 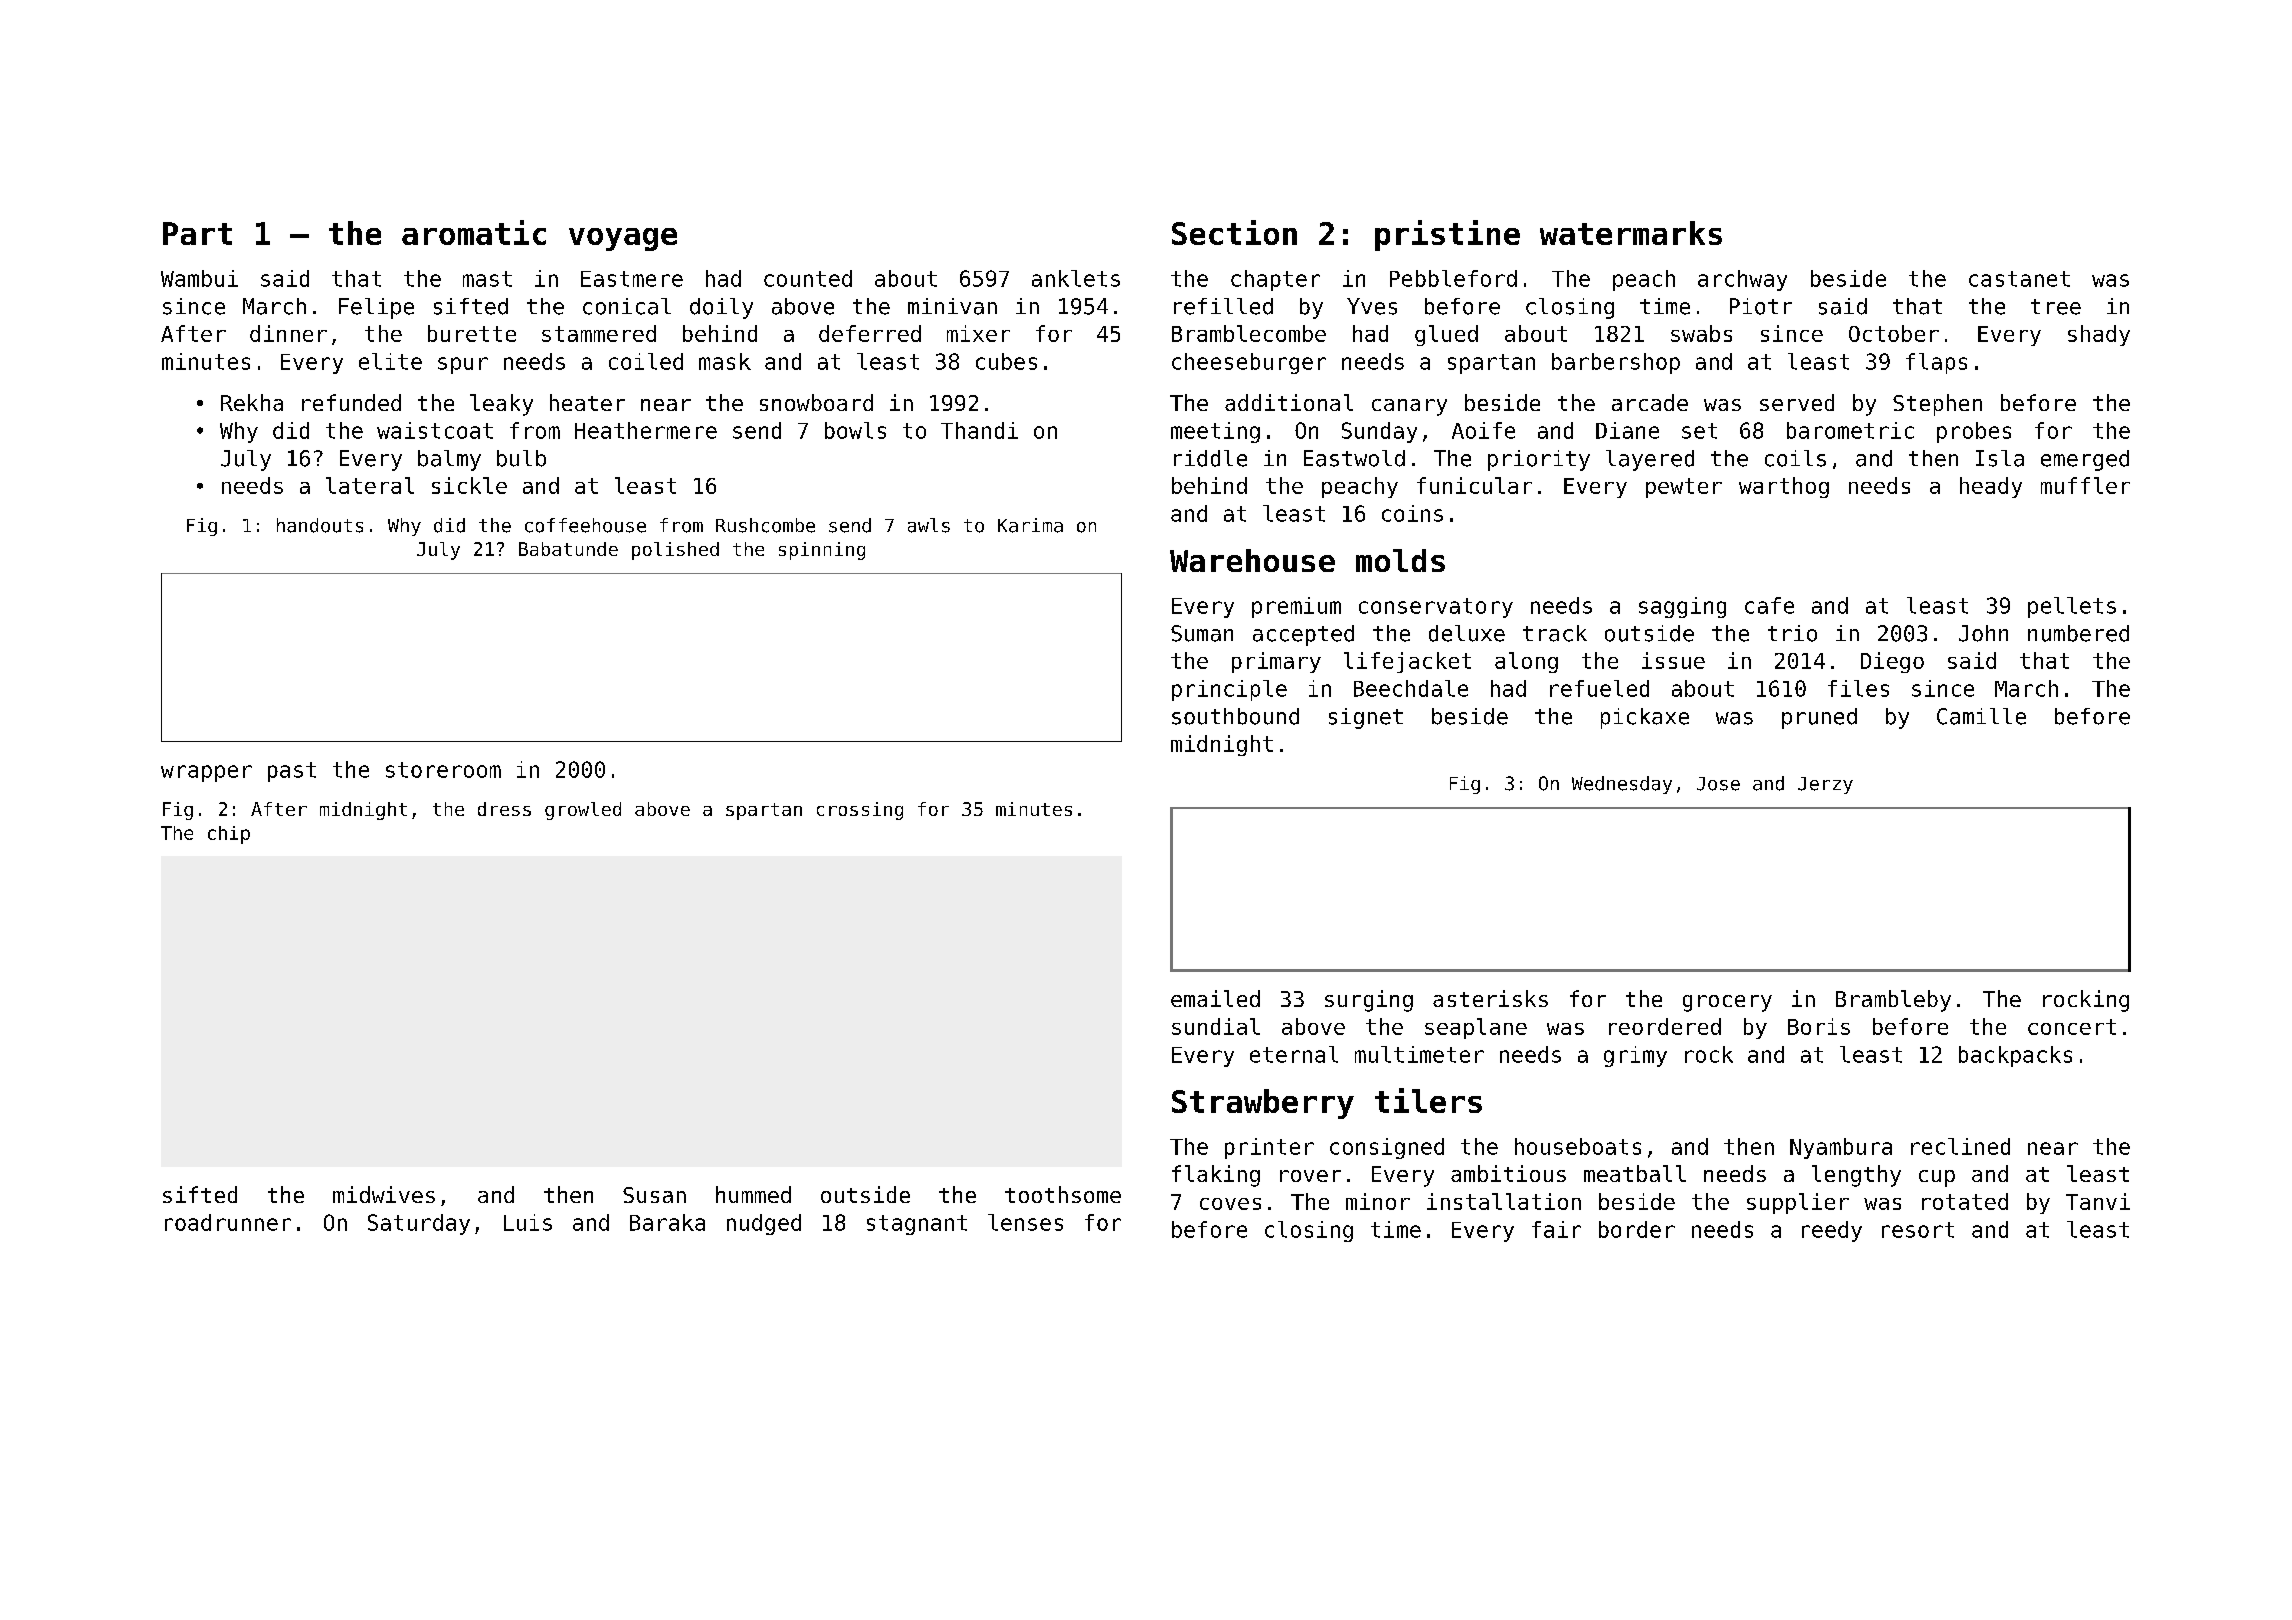 I want to click on Camille, so click(x=1981, y=716).
